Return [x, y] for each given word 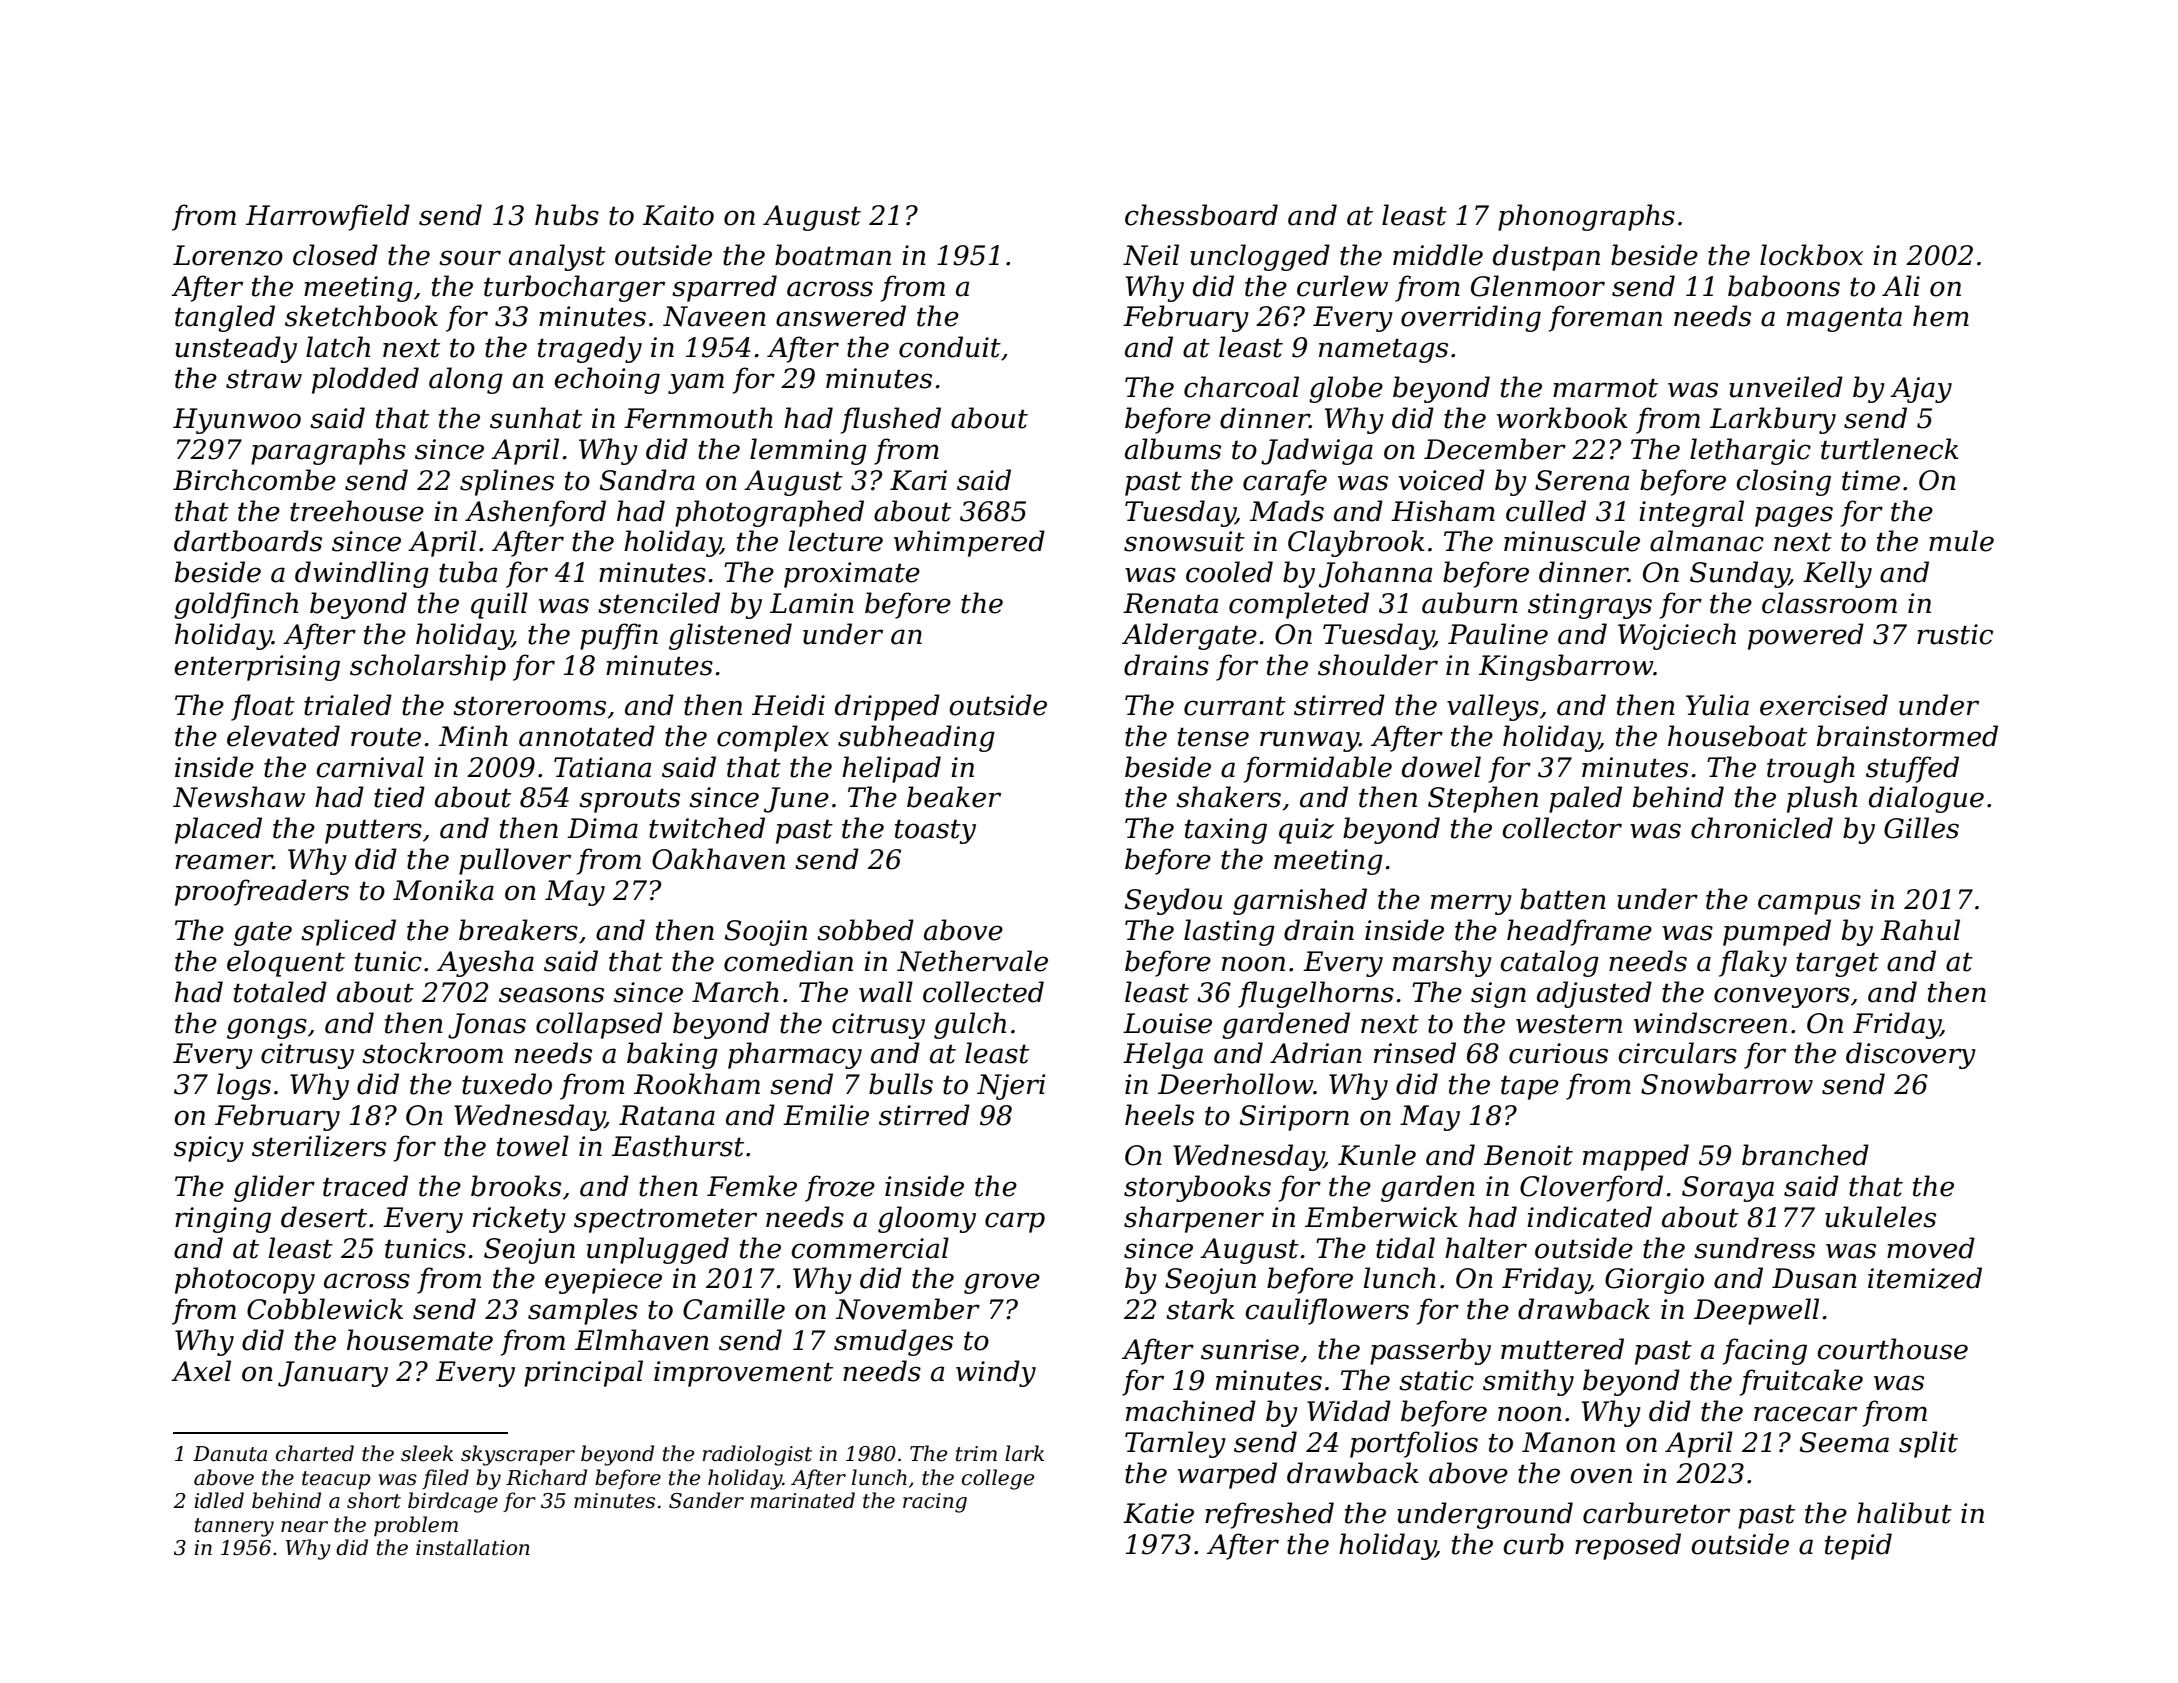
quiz [1306, 831]
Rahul [1920, 930]
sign [1498, 995]
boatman [833, 255]
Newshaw [239, 797]
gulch [970, 1025]
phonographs [1586, 217]
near [304, 1527]
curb [1533, 1544]
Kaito [678, 215]
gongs [267, 1028]
